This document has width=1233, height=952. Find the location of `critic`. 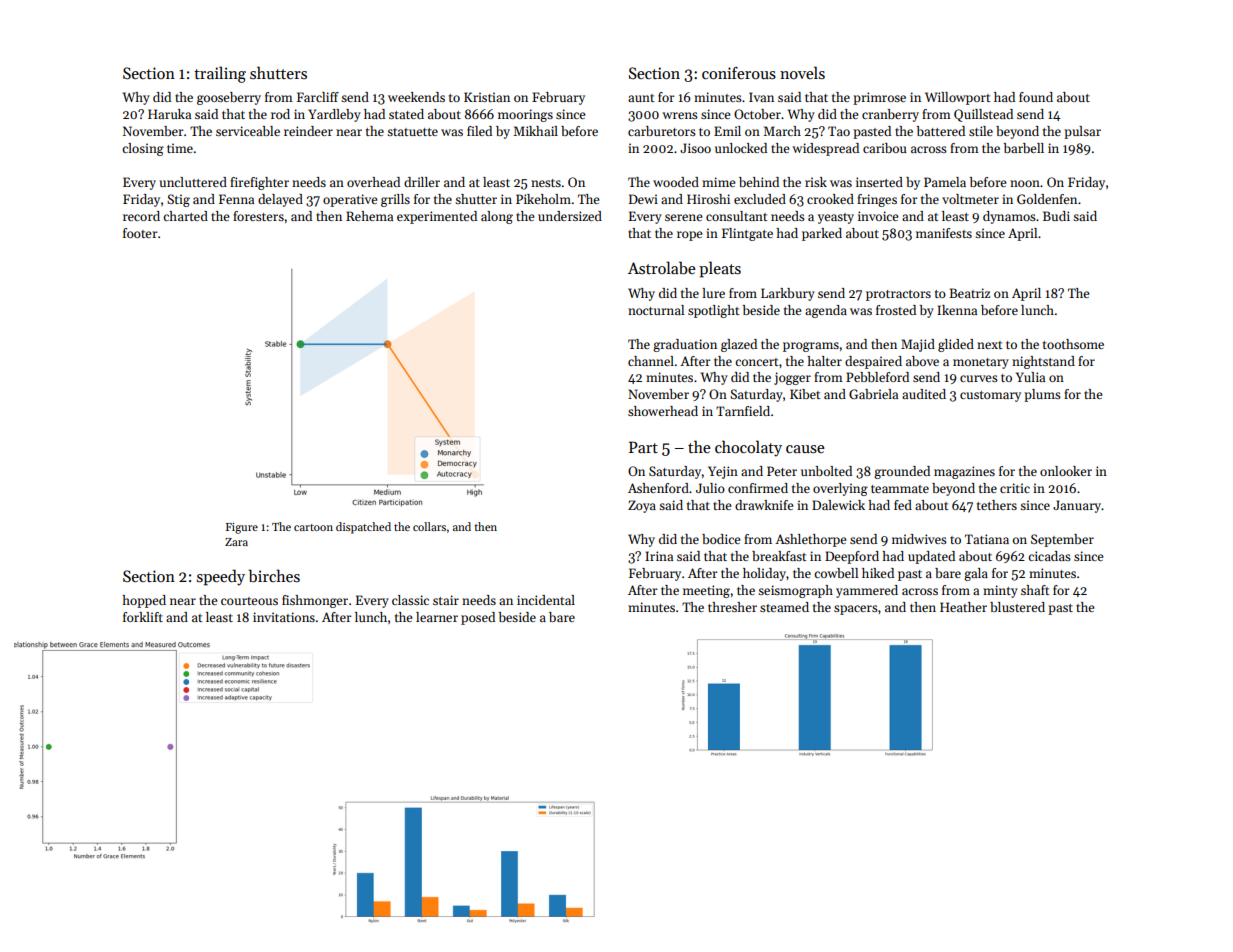

critic is located at coordinates (1015, 488).
